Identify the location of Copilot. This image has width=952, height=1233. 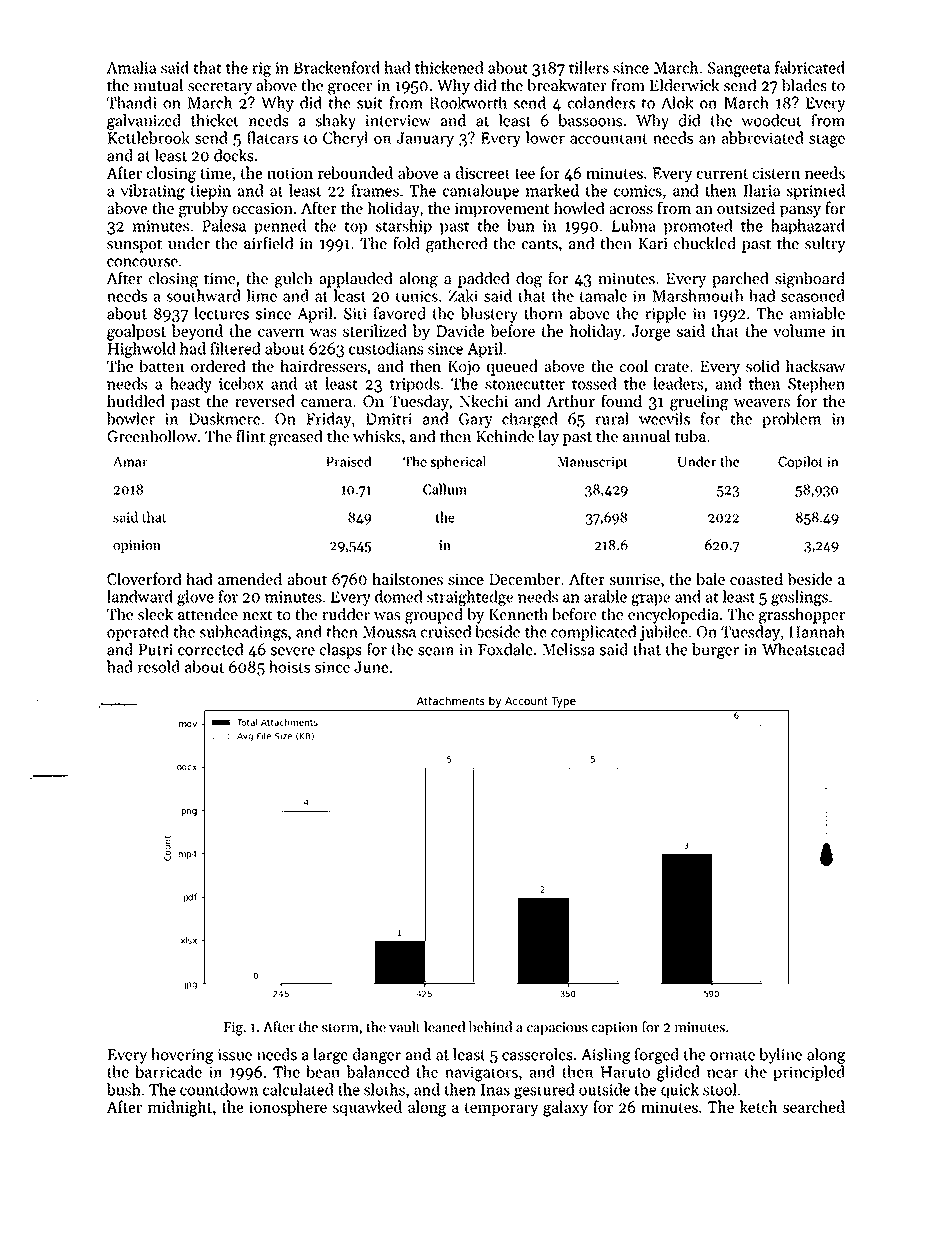
(800, 463).
